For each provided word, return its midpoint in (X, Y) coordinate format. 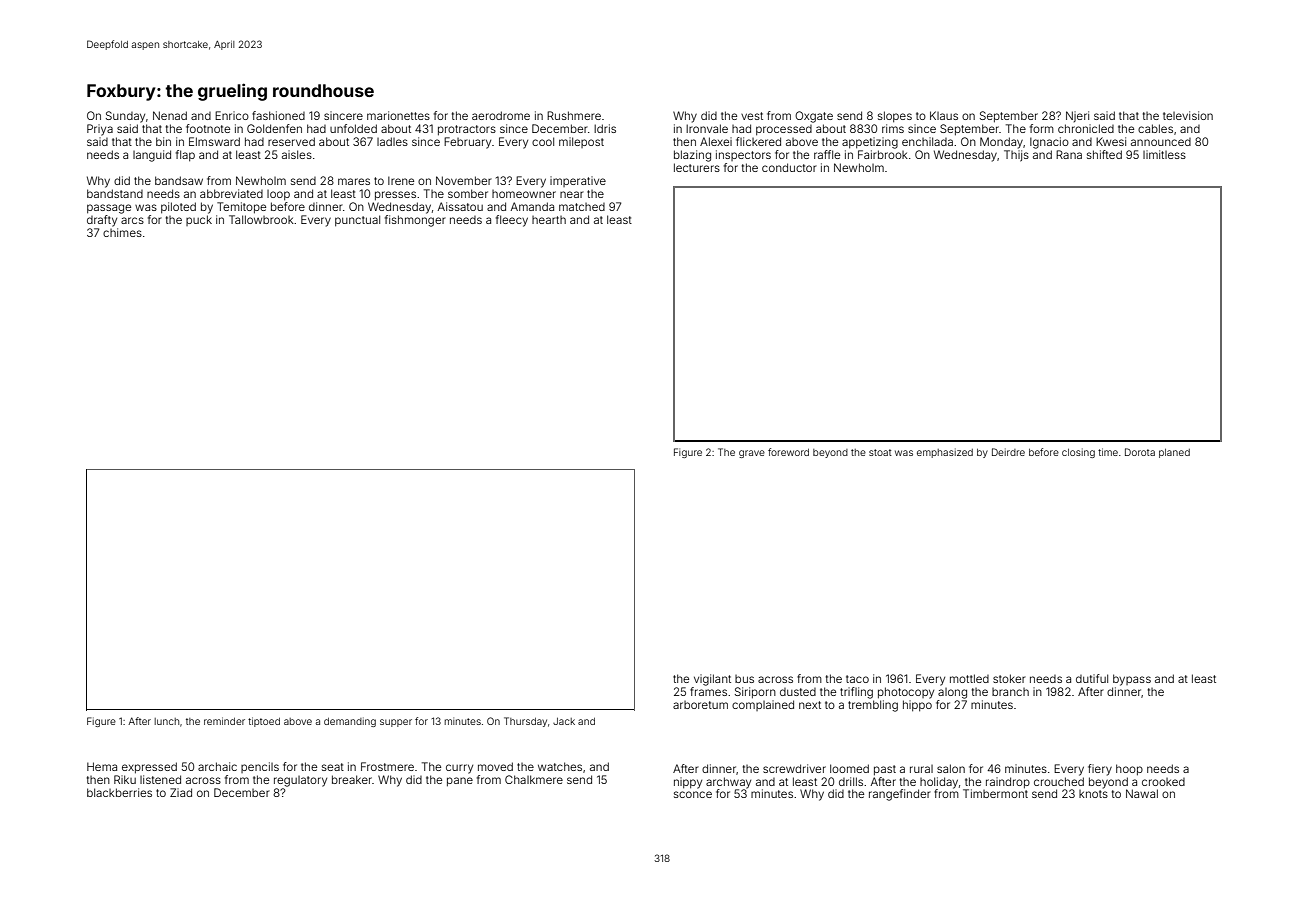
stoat (880, 452)
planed (1174, 453)
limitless (1164, 154)
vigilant (712, 680)
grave (752, 454)
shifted (1104, 154)
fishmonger (415, 221)
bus (744, 679)
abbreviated (231, 193)
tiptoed (264, 722)
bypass (1132, 680)
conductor (789, 167)
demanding (350, 722)
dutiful (1092, 678)
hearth (549, 220)
